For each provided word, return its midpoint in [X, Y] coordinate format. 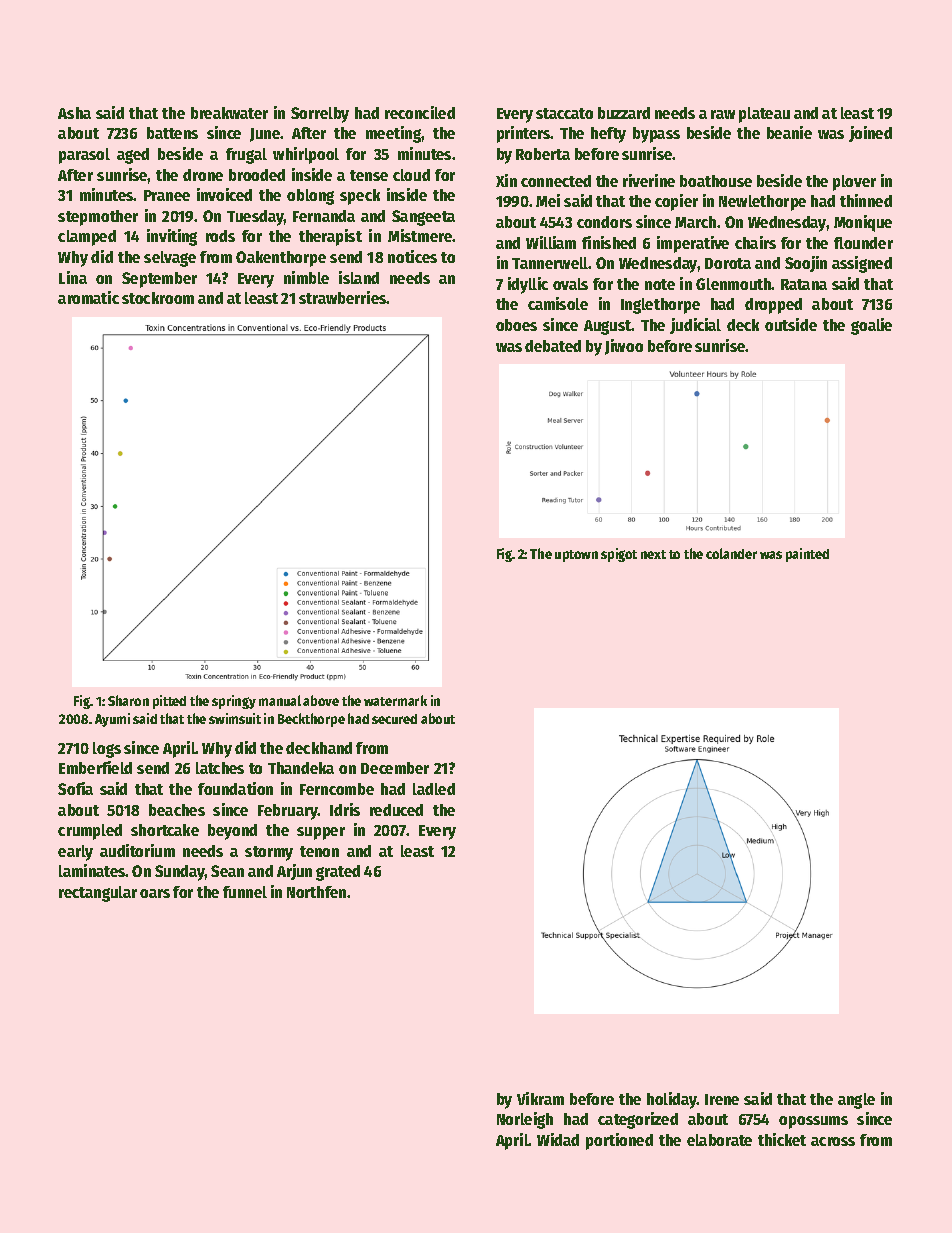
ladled [434, 789]
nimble [306, 277]
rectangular [98, 894]
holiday [672, 1100]
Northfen [316, 892]
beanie [789, 132]
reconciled [420, 112]
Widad [558, 1139]
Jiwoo [624, 347]
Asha [74, 113]
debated [553, 346]
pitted [169, 702]
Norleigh [525, 1120]
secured [394, 719]
